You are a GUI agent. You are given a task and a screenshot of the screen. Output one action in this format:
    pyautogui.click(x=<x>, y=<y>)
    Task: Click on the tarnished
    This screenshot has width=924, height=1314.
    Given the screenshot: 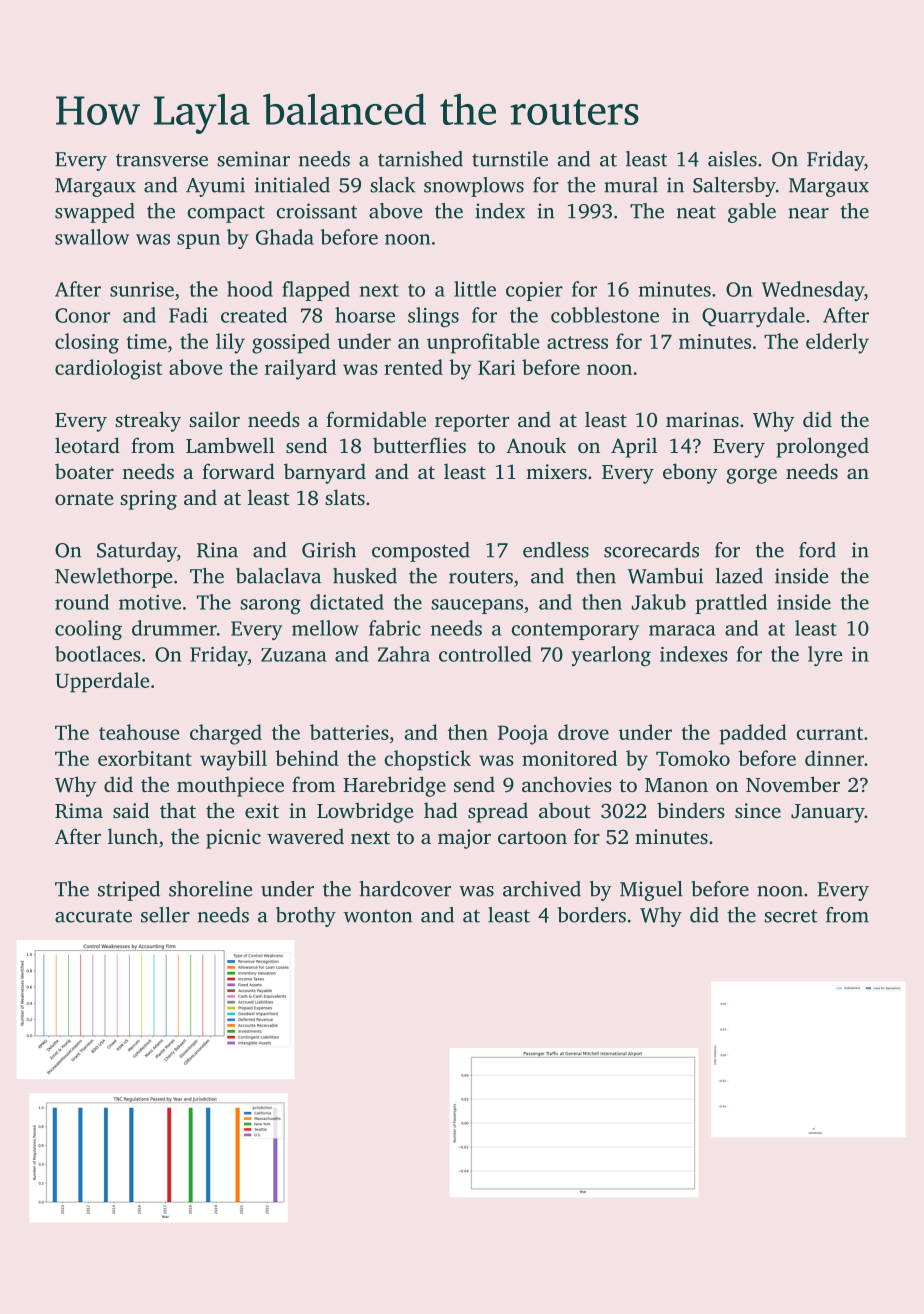 What is the action you would take?
    pyautogui.click(x=420, y=159)
